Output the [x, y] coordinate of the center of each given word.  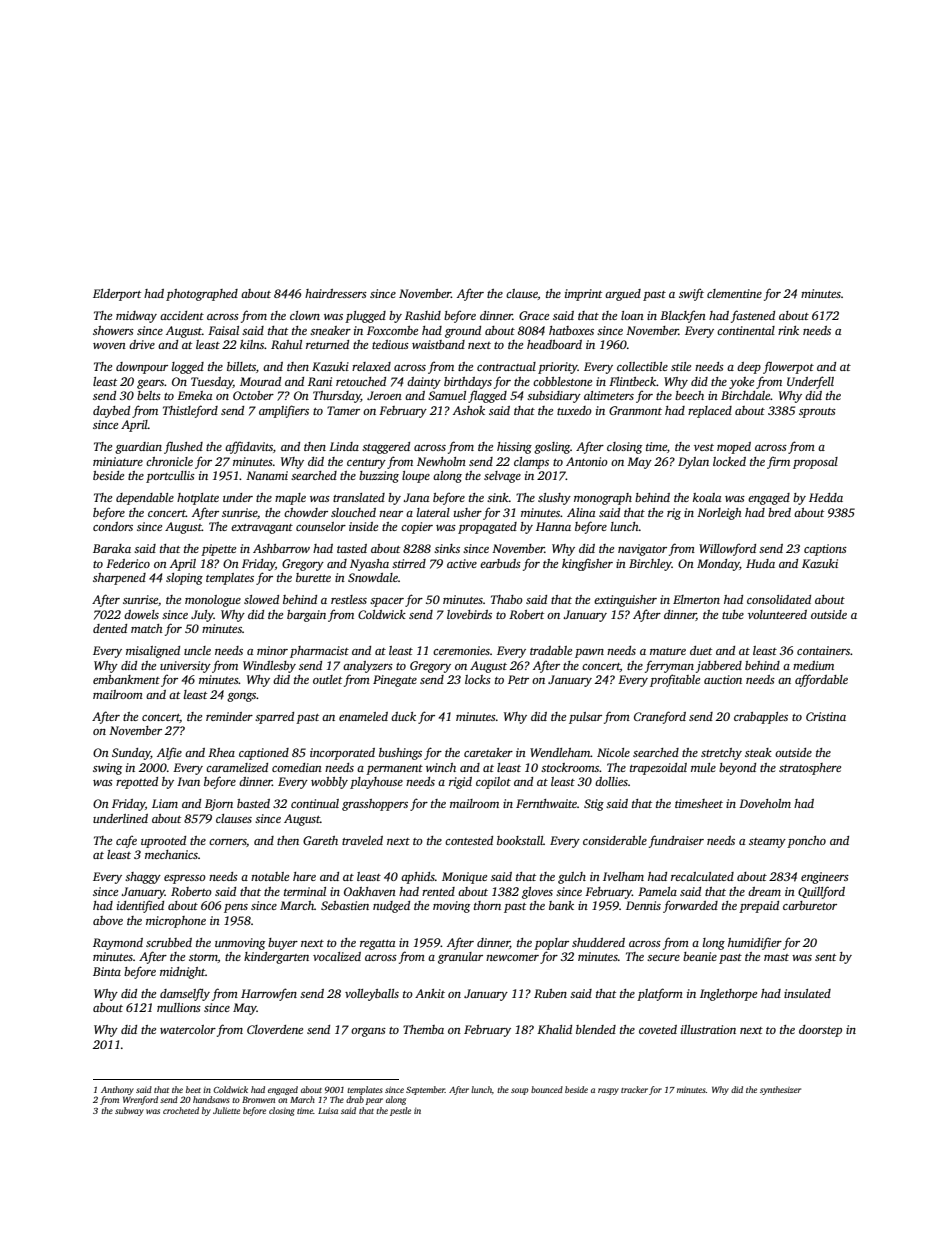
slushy [554, 499]
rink [788, 330]
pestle [400, 1111]
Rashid [423, 315]
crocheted [181, 1110]
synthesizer [780, 1090]
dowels [141, 614]
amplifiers [284, 411]
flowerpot [788, 367]
